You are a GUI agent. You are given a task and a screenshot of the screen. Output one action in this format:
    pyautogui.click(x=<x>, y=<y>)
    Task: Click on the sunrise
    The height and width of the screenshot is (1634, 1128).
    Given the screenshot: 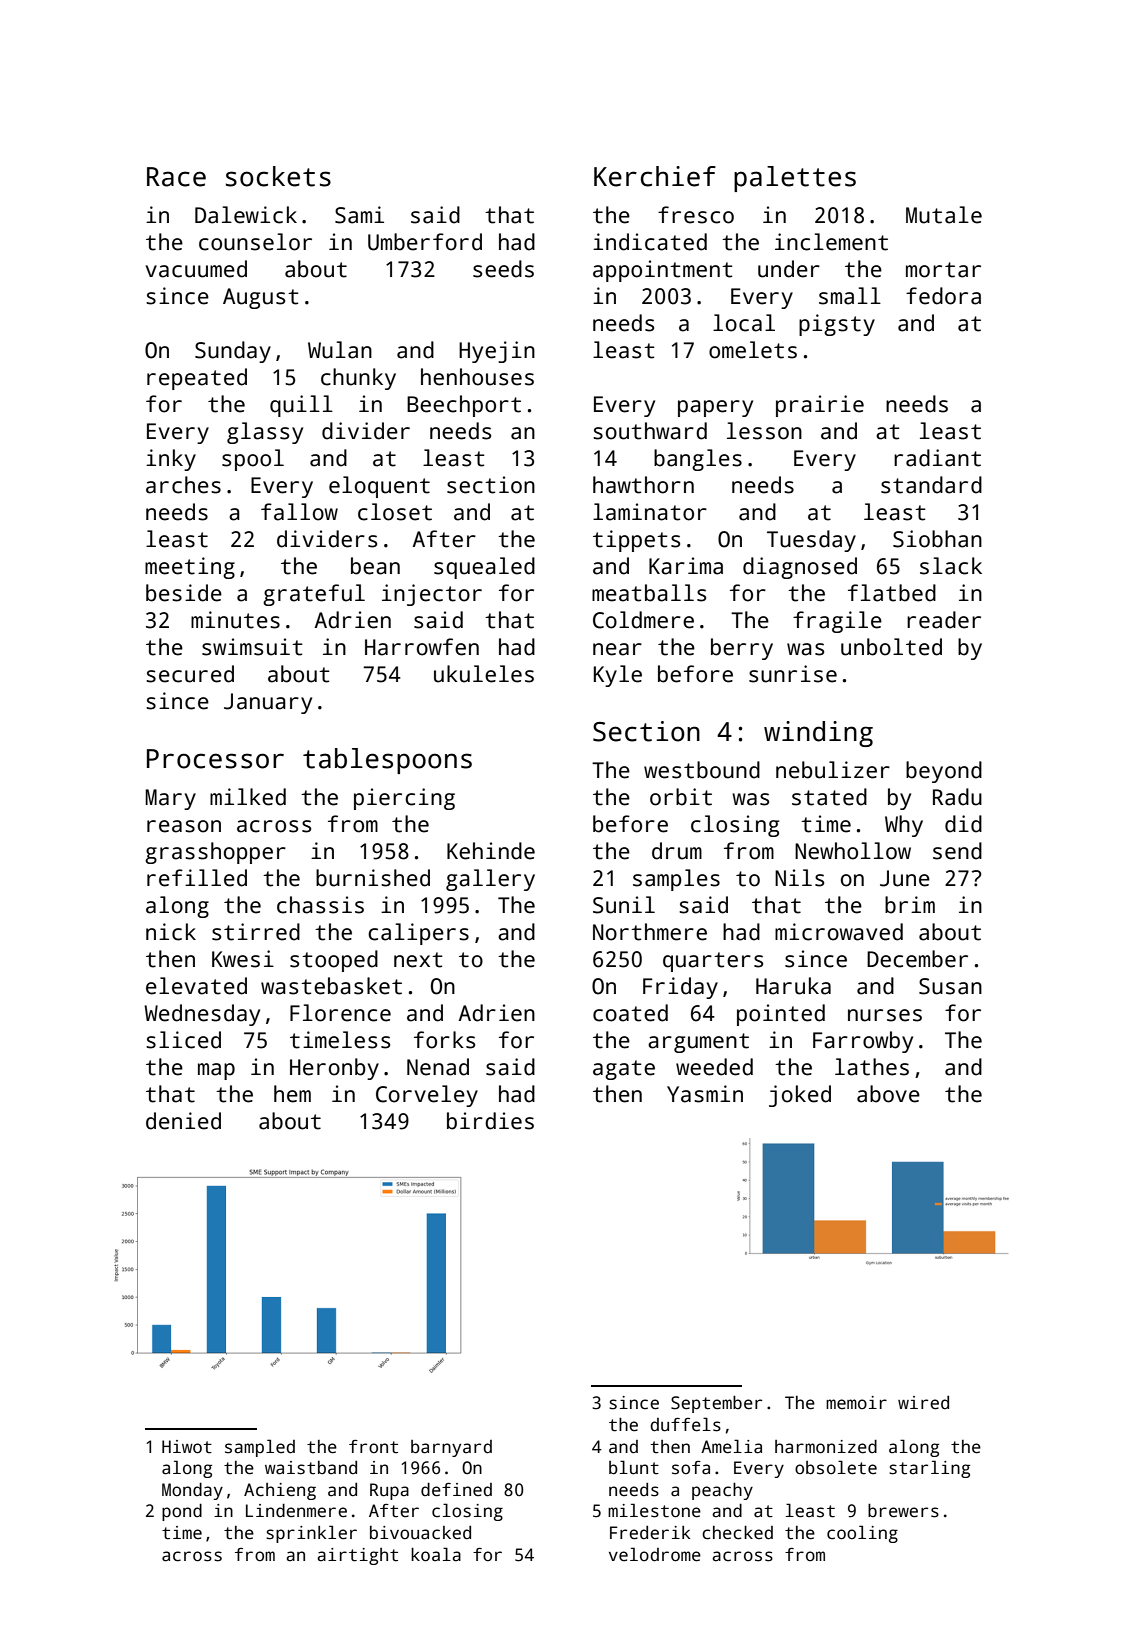 What is the action you would take?
    pyautogui.click(x=793, y=674)
